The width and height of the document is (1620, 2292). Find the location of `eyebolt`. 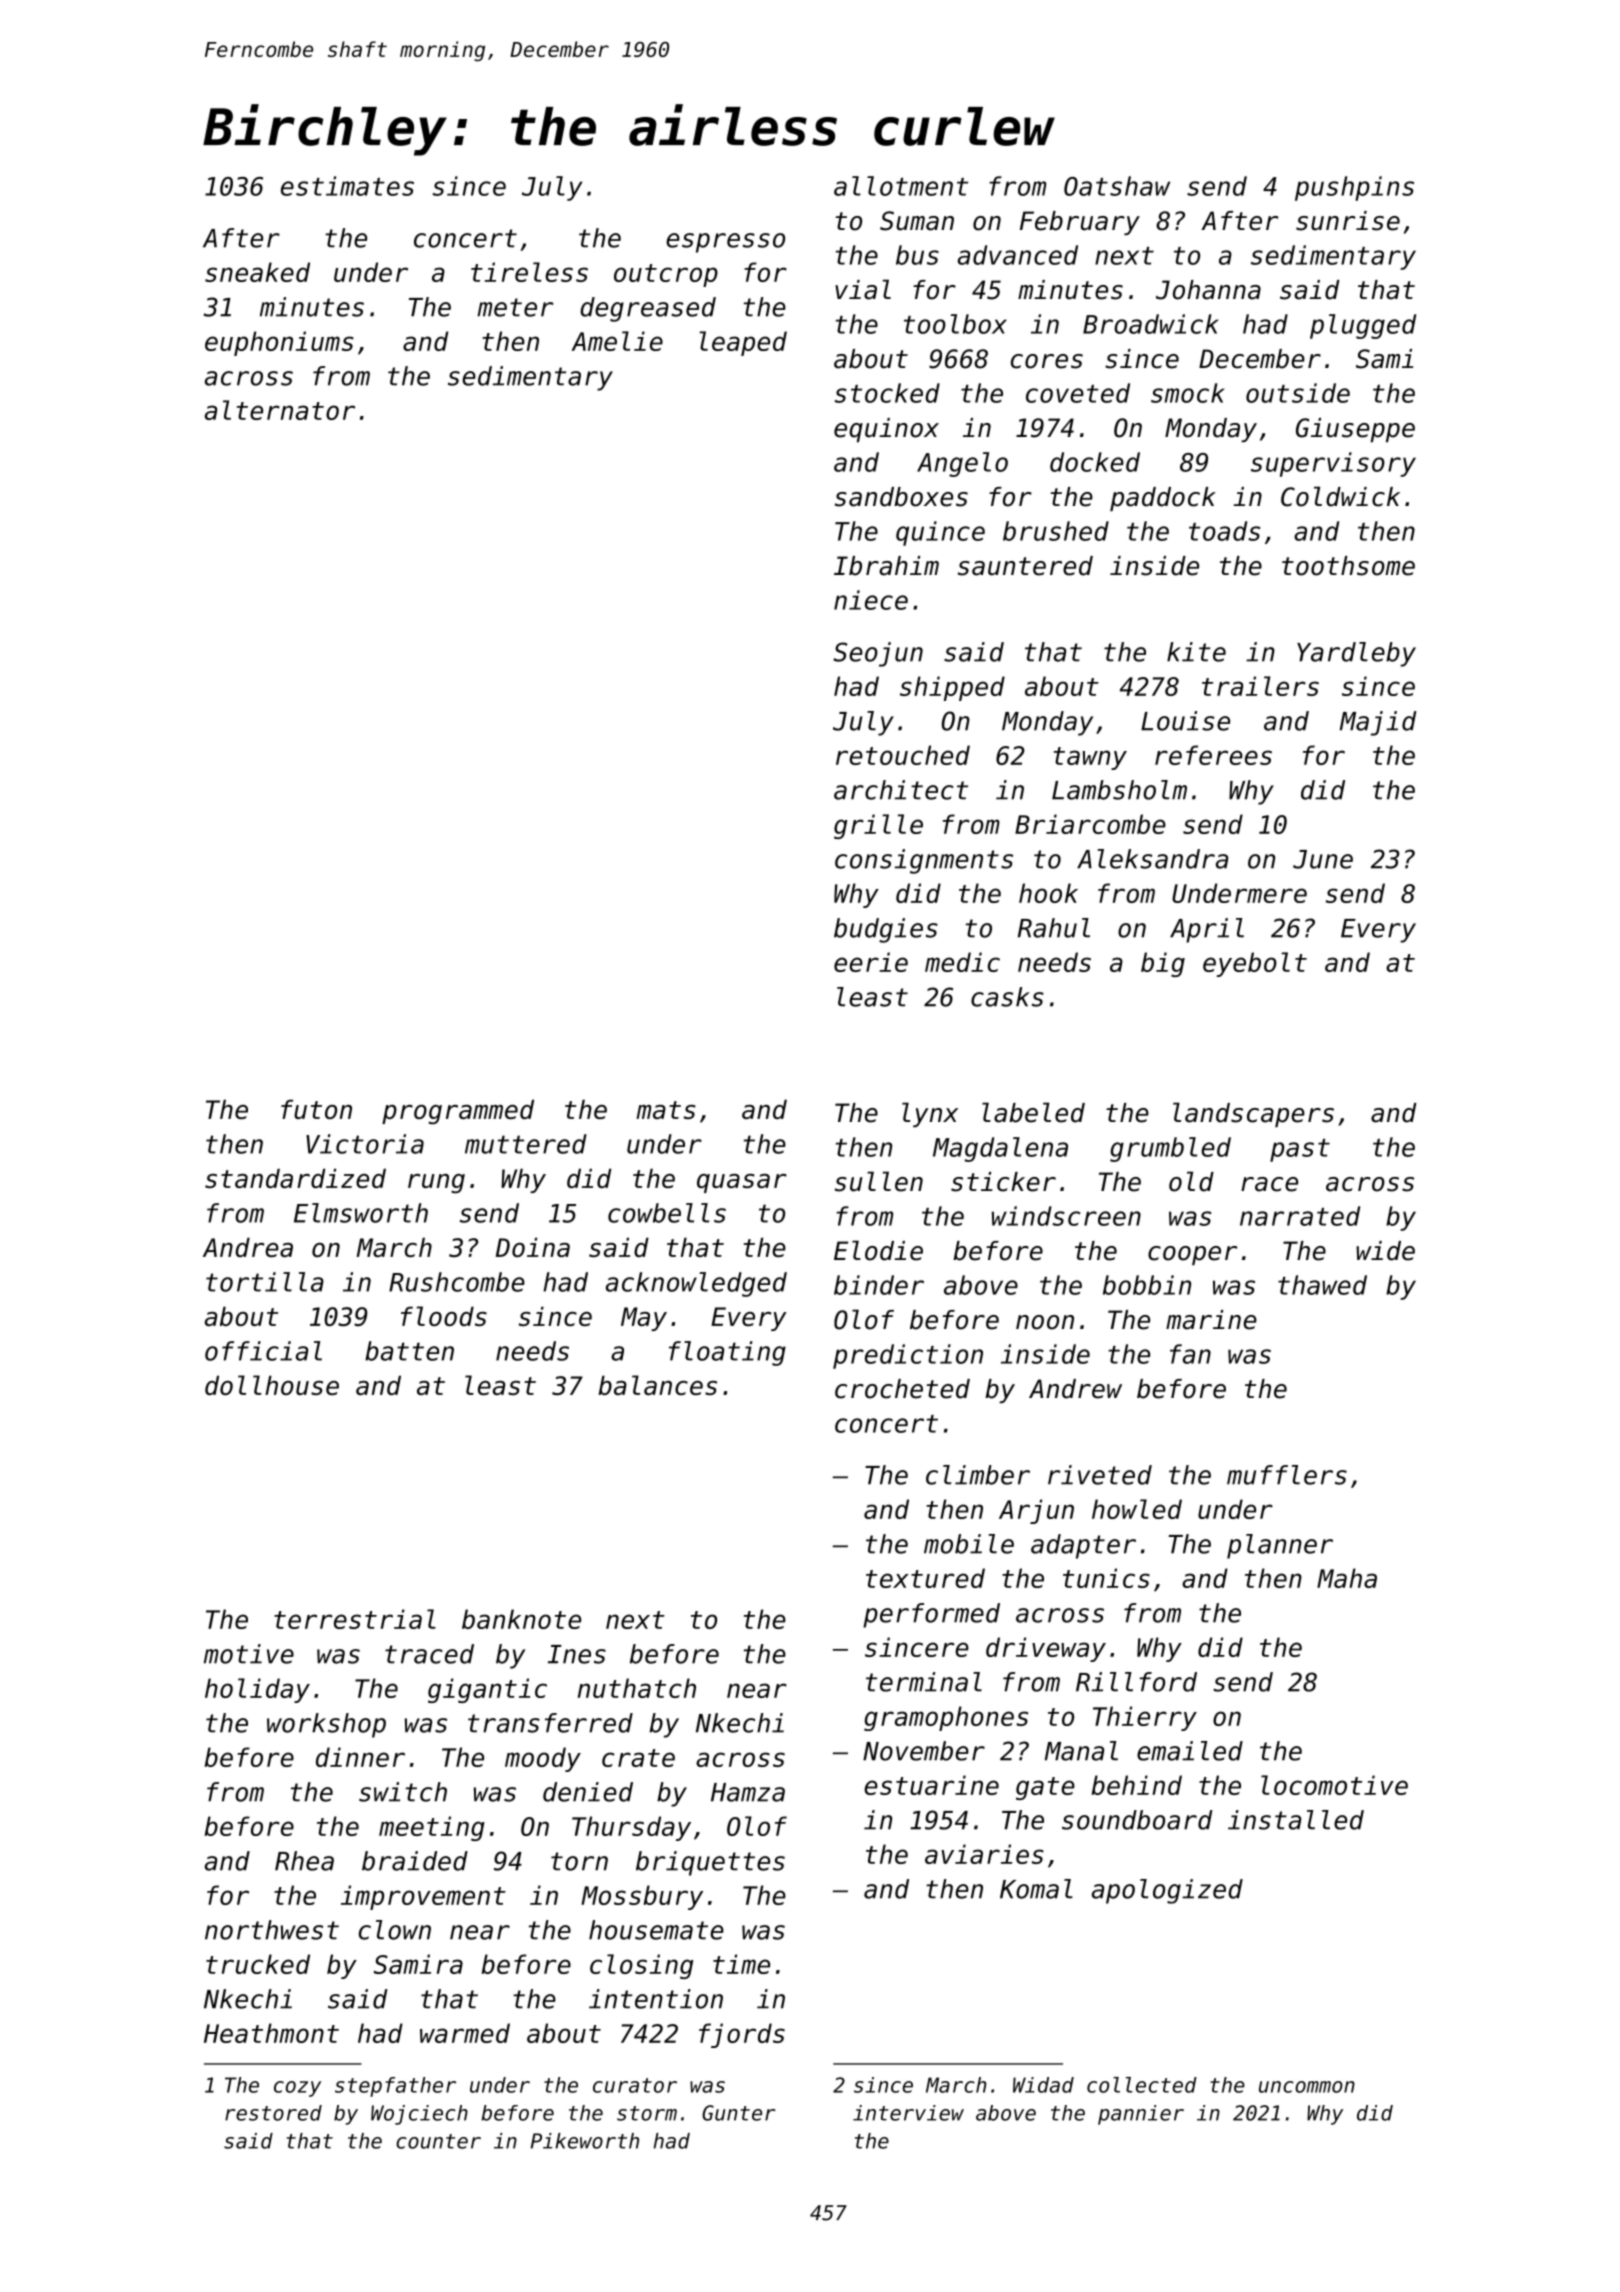

eyebolt is located at coordinates (1255, 964).
